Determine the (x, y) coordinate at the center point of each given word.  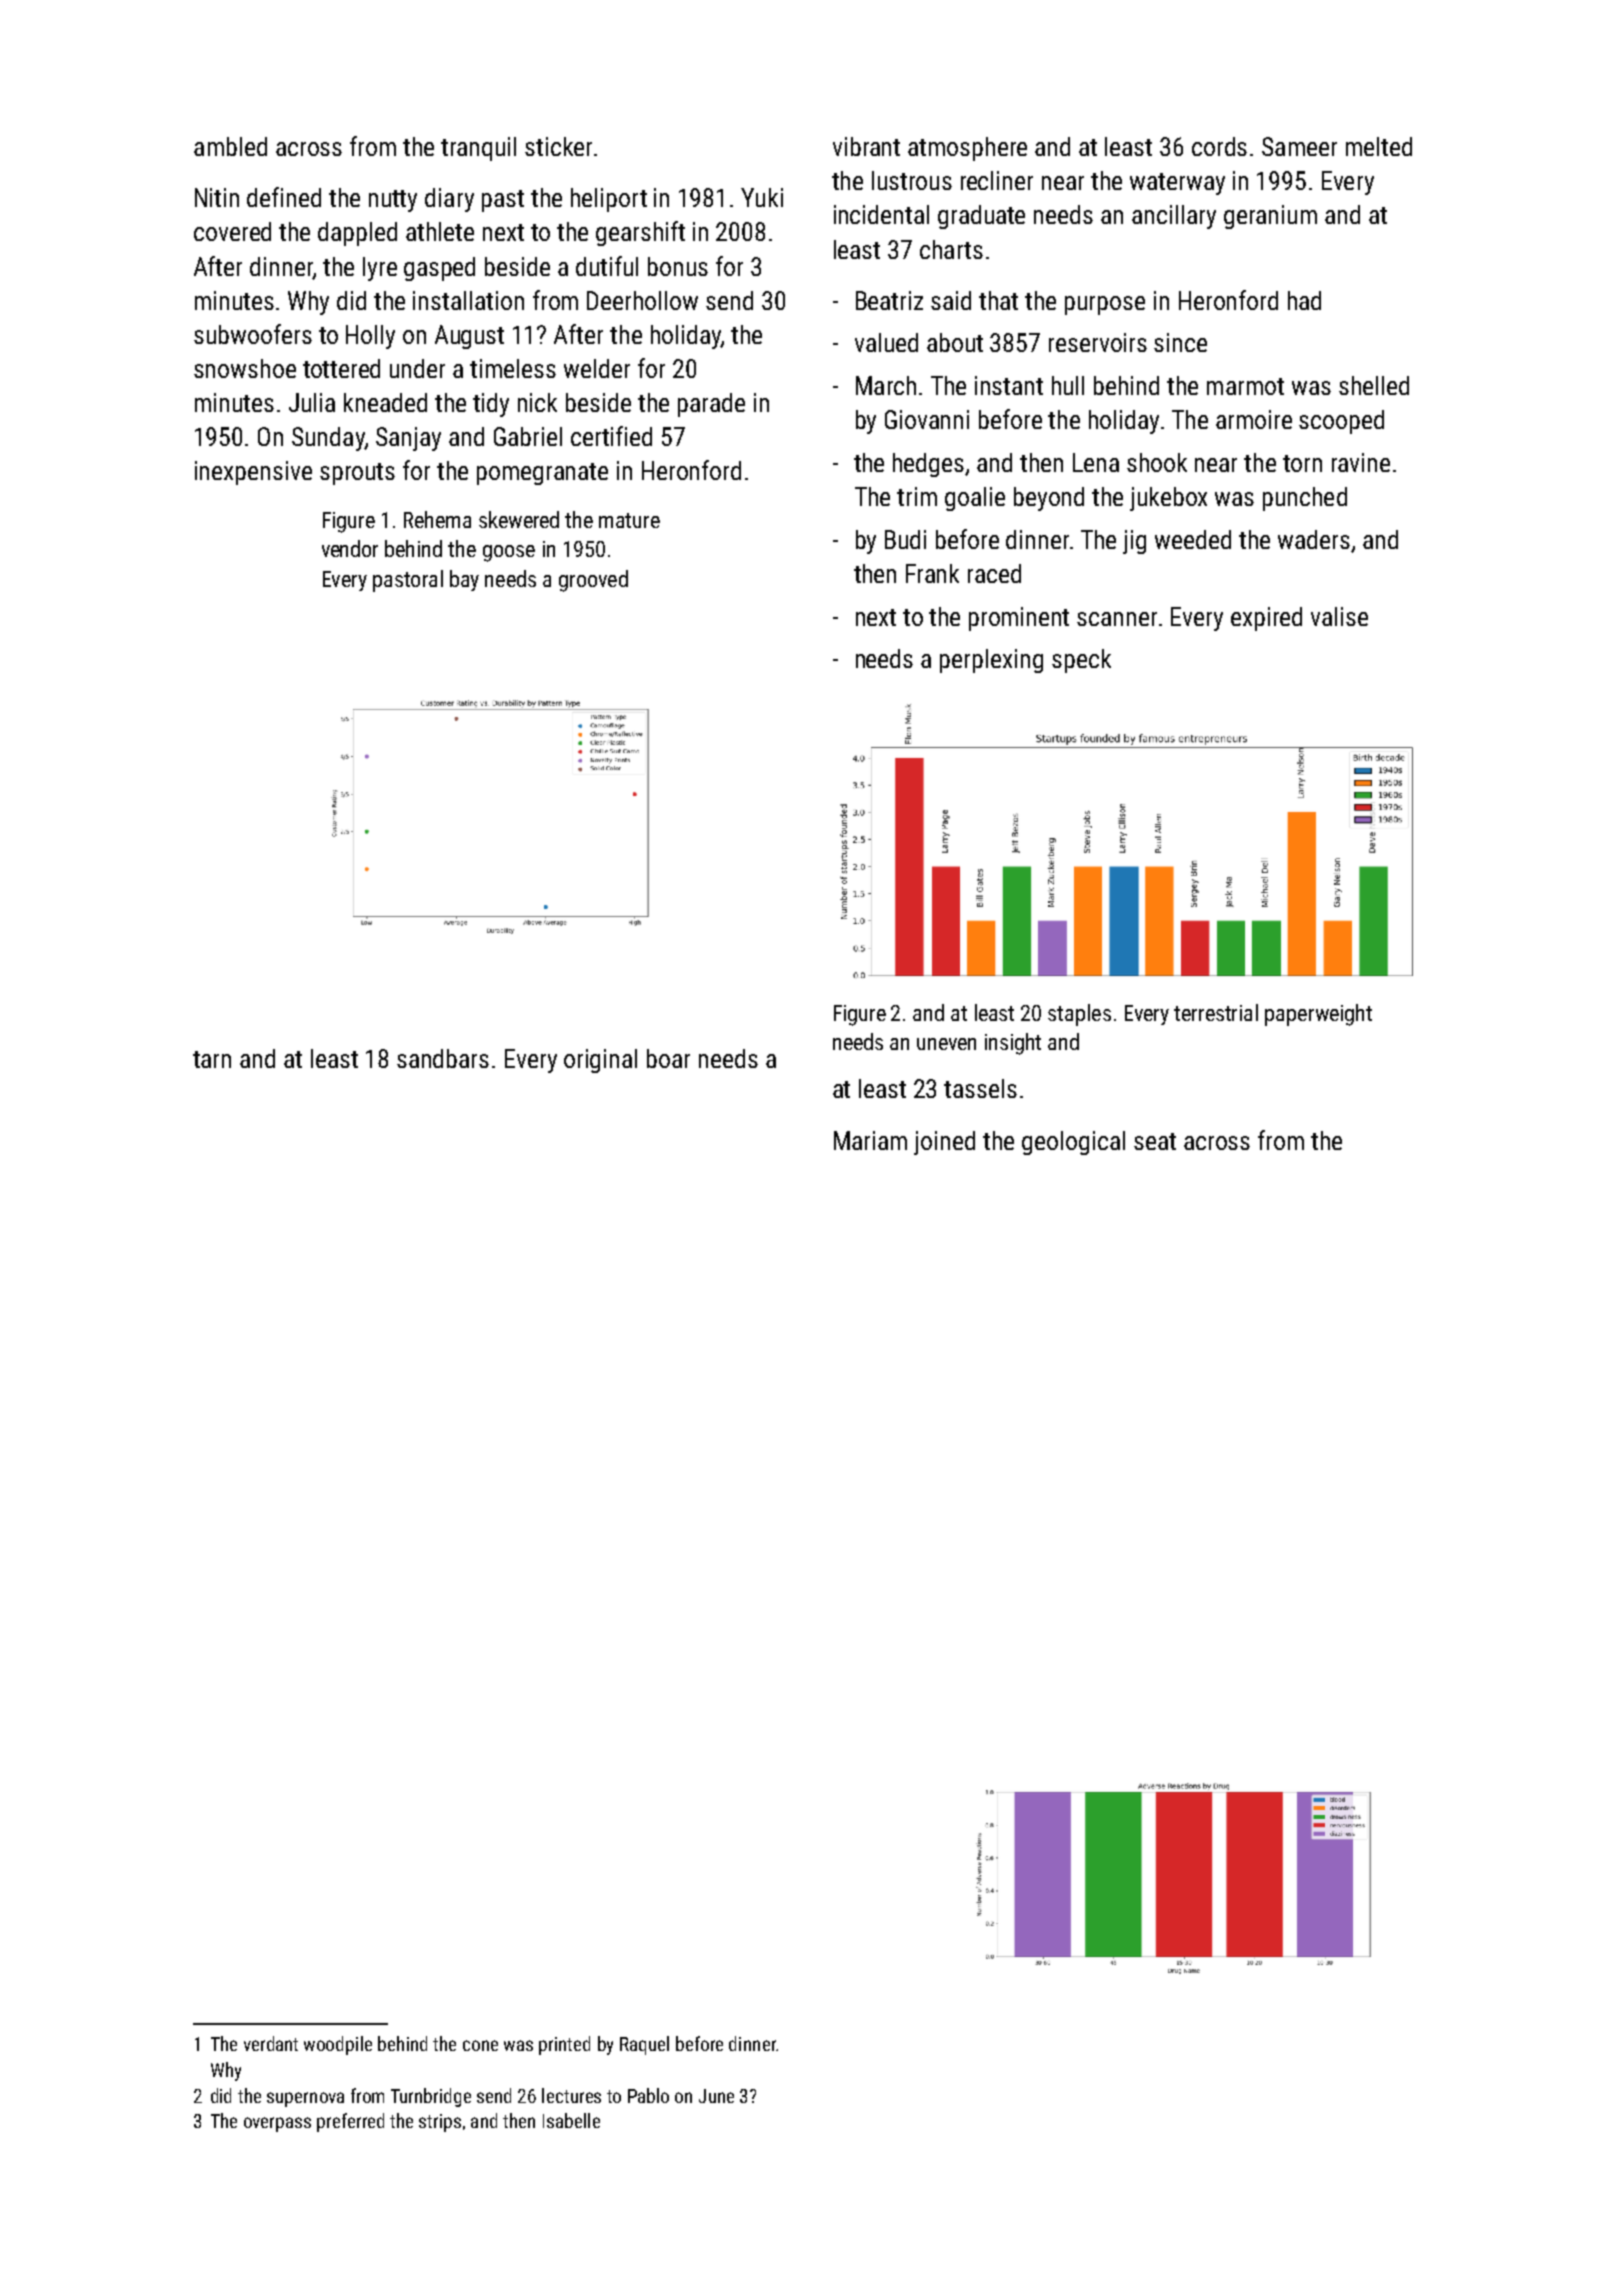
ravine (1361, 462)
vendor (350, 548)
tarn (212, 1059)
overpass (277, 2124)
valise (1339, 616)
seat (1155, 1141)
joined (944, 1143)
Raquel (644, 2045)
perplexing (991, 661)
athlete (440, 231)
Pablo (648, 2095)
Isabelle (571, 2120)
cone (480, 2045)
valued (886, 342)
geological (1073, 1143)
